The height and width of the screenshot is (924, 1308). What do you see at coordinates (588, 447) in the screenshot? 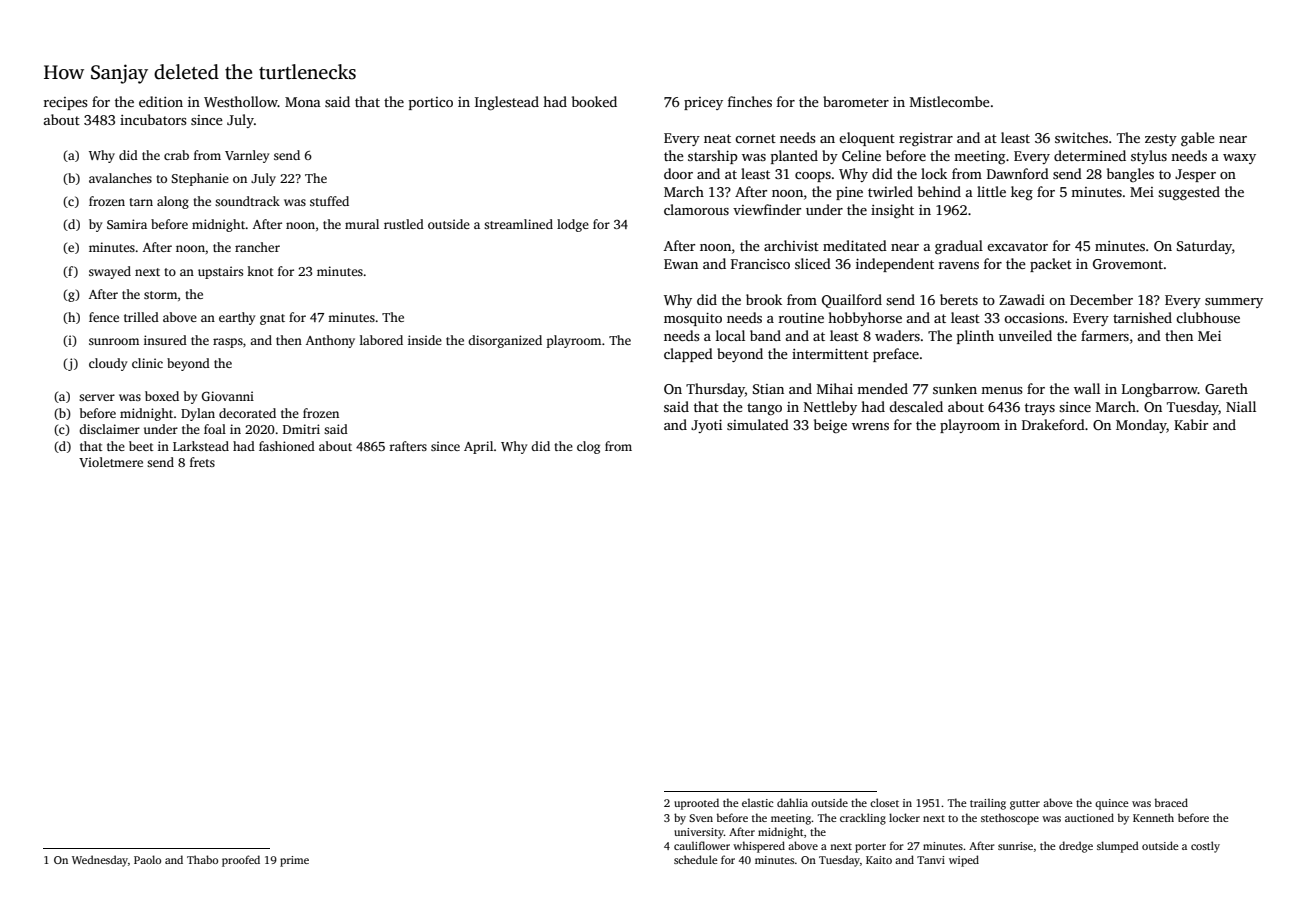
I see `clog` at bounding box center [588, 447].
